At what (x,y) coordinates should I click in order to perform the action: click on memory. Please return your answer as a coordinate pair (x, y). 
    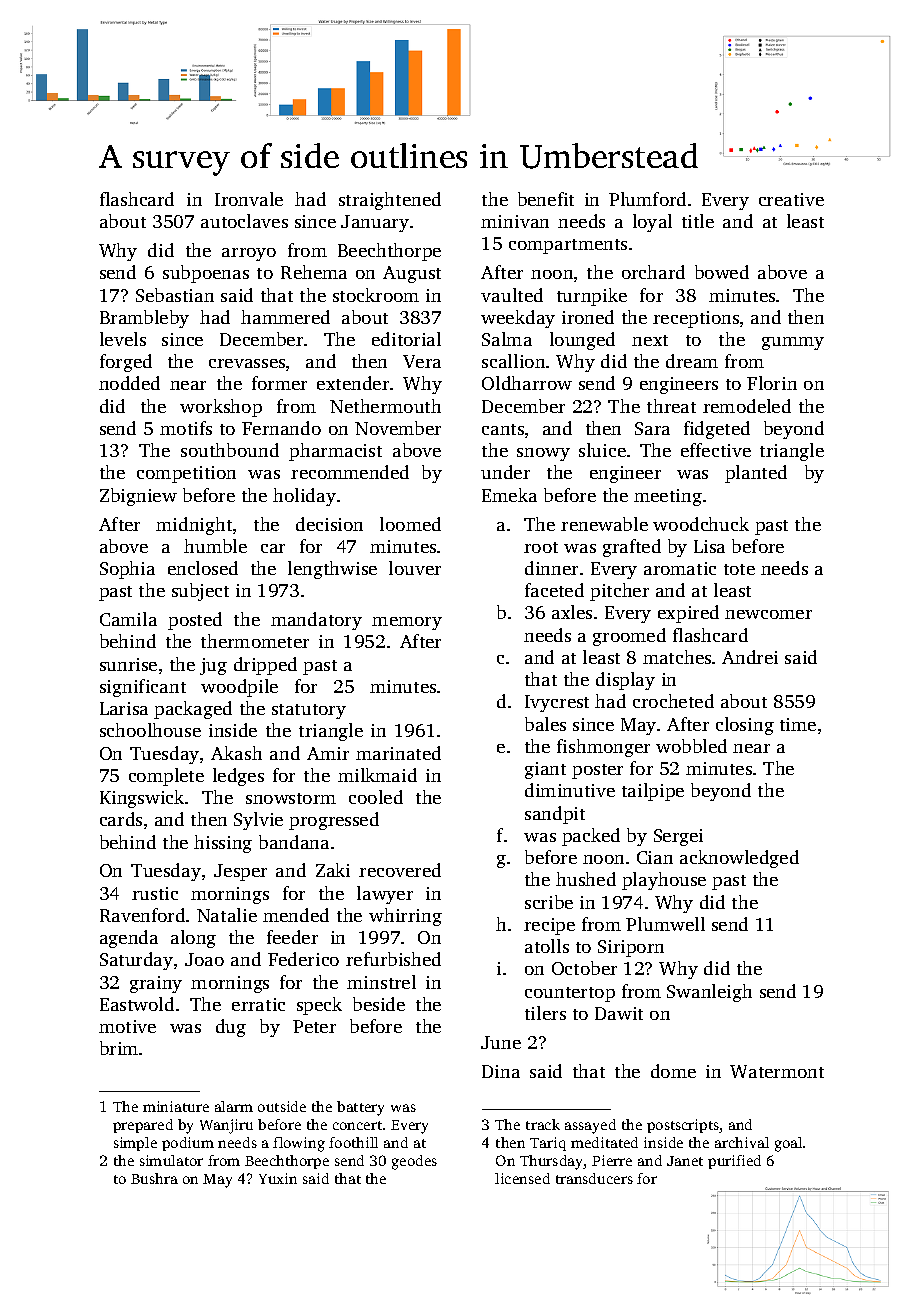
    Looking at the image, I should click on (407, 623).
